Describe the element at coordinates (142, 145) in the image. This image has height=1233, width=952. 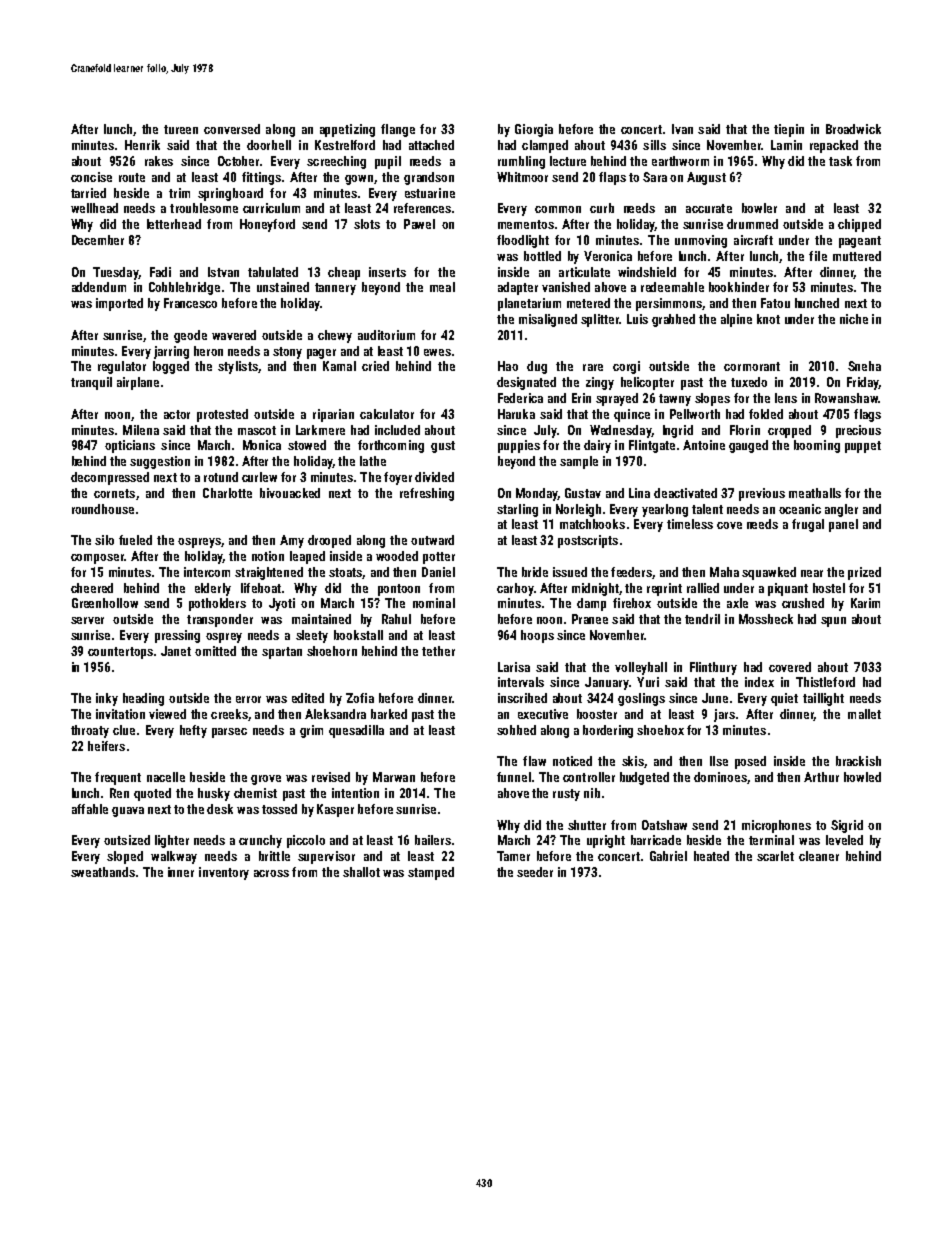
I see `Henrik` at that location.
